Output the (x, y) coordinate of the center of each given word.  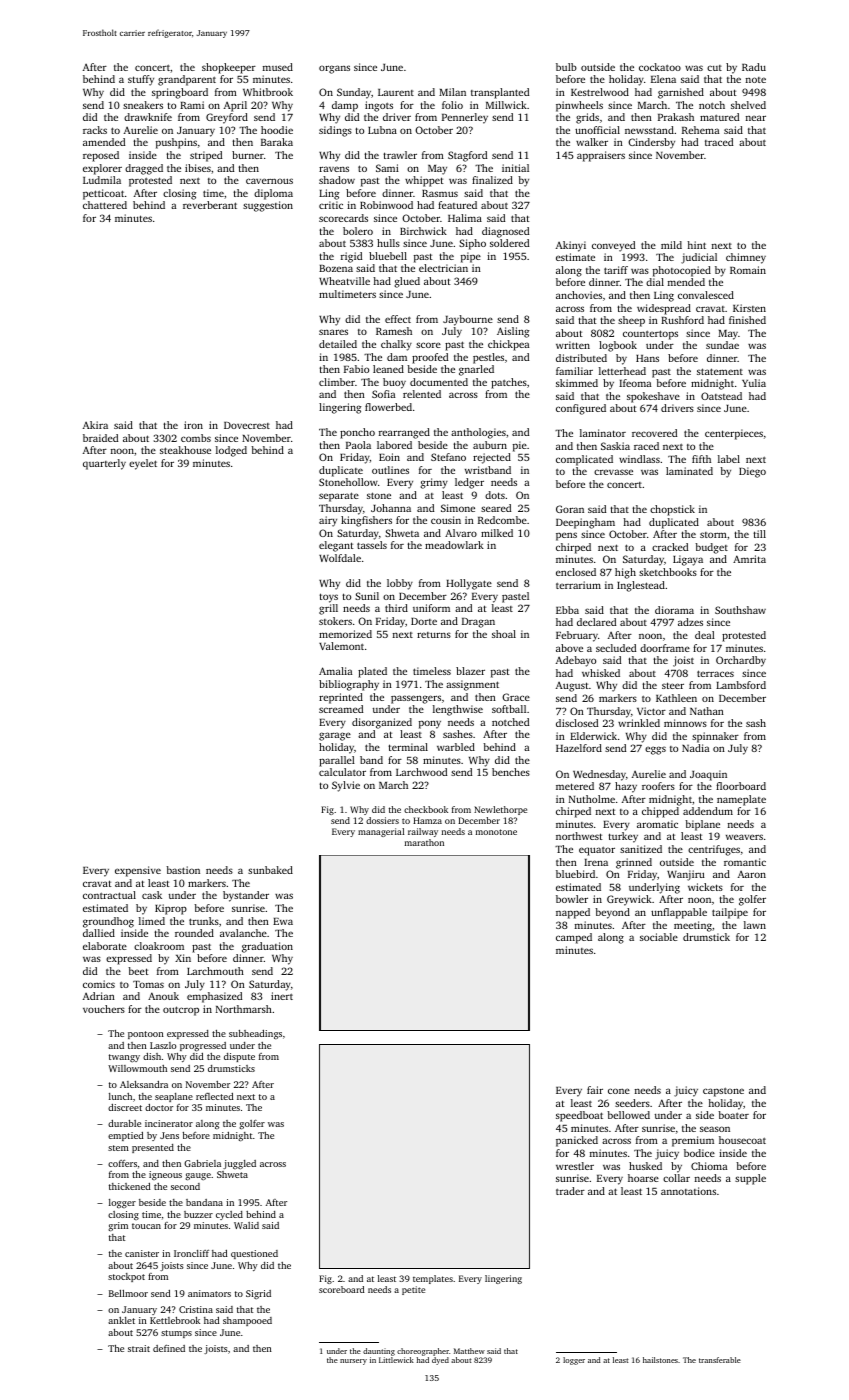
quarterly (104, 464)
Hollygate (469, 584)
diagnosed (505, 232)
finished (747, 320)
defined (169, 1348)
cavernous (269, 181)
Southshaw (740, 610)
